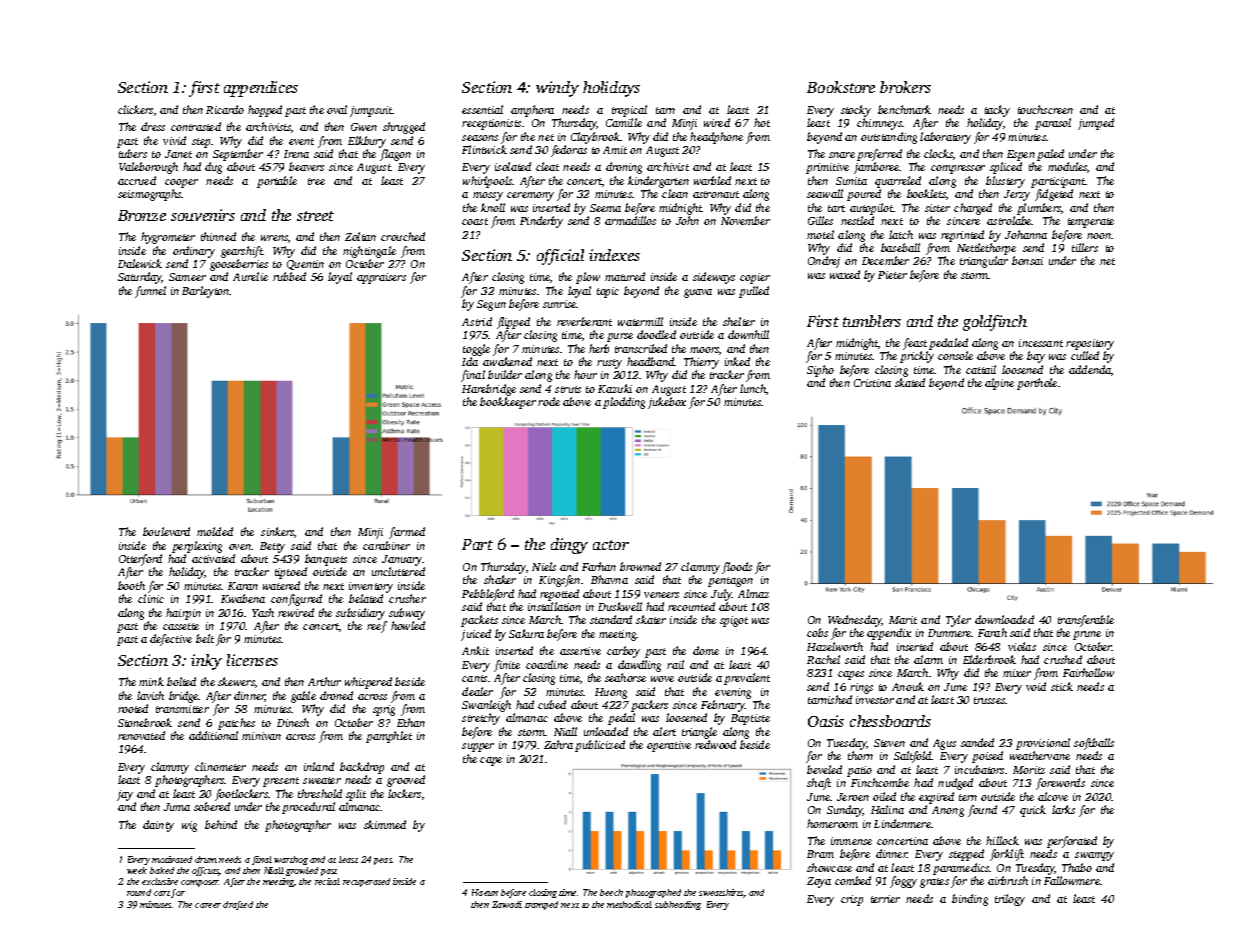 The width and height of the image is (1233, 952). Describe the element at coordinates (605, 208) in the image. I see `Seema` at that location.
